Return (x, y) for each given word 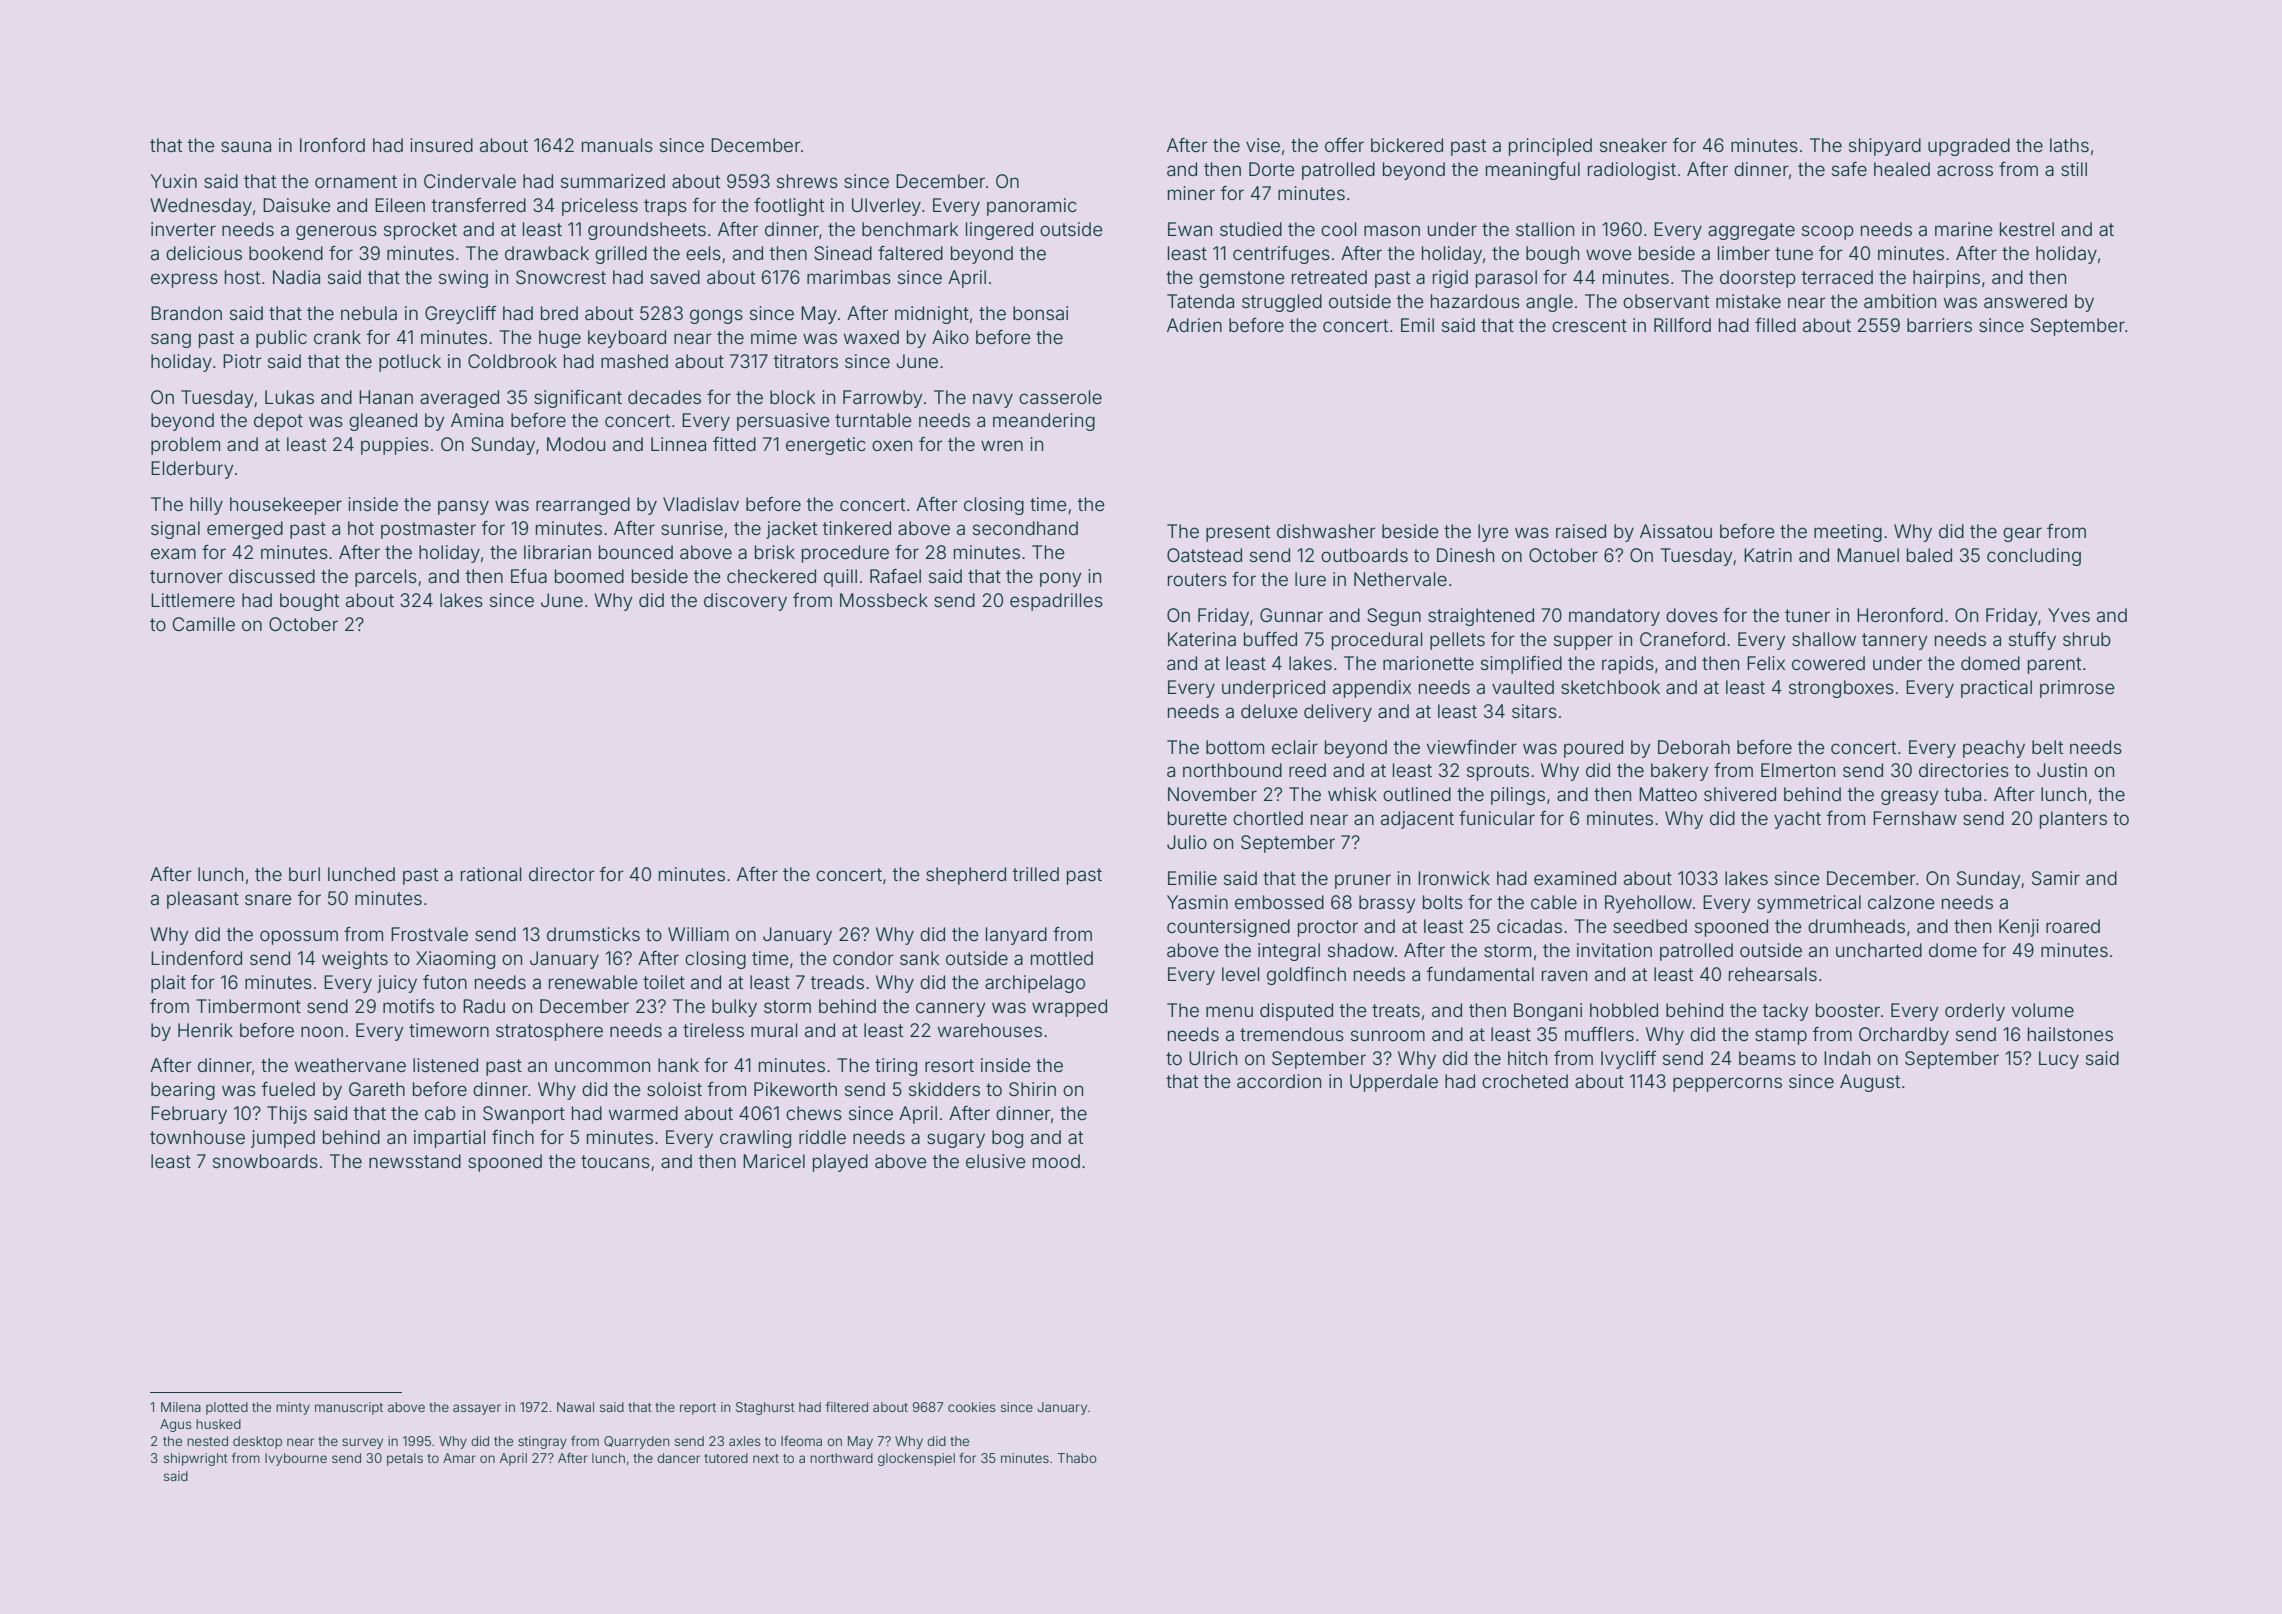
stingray (542, 1442)
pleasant (203, 900)
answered (2025, 301)
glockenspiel (916, 1459)
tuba (1962, 794)
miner (1191, 193)
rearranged (583, 506)
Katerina (1202, 639)
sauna (246, 146)
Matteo (1668, 794)
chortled (1268, 818)
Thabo (1077, 1458)
